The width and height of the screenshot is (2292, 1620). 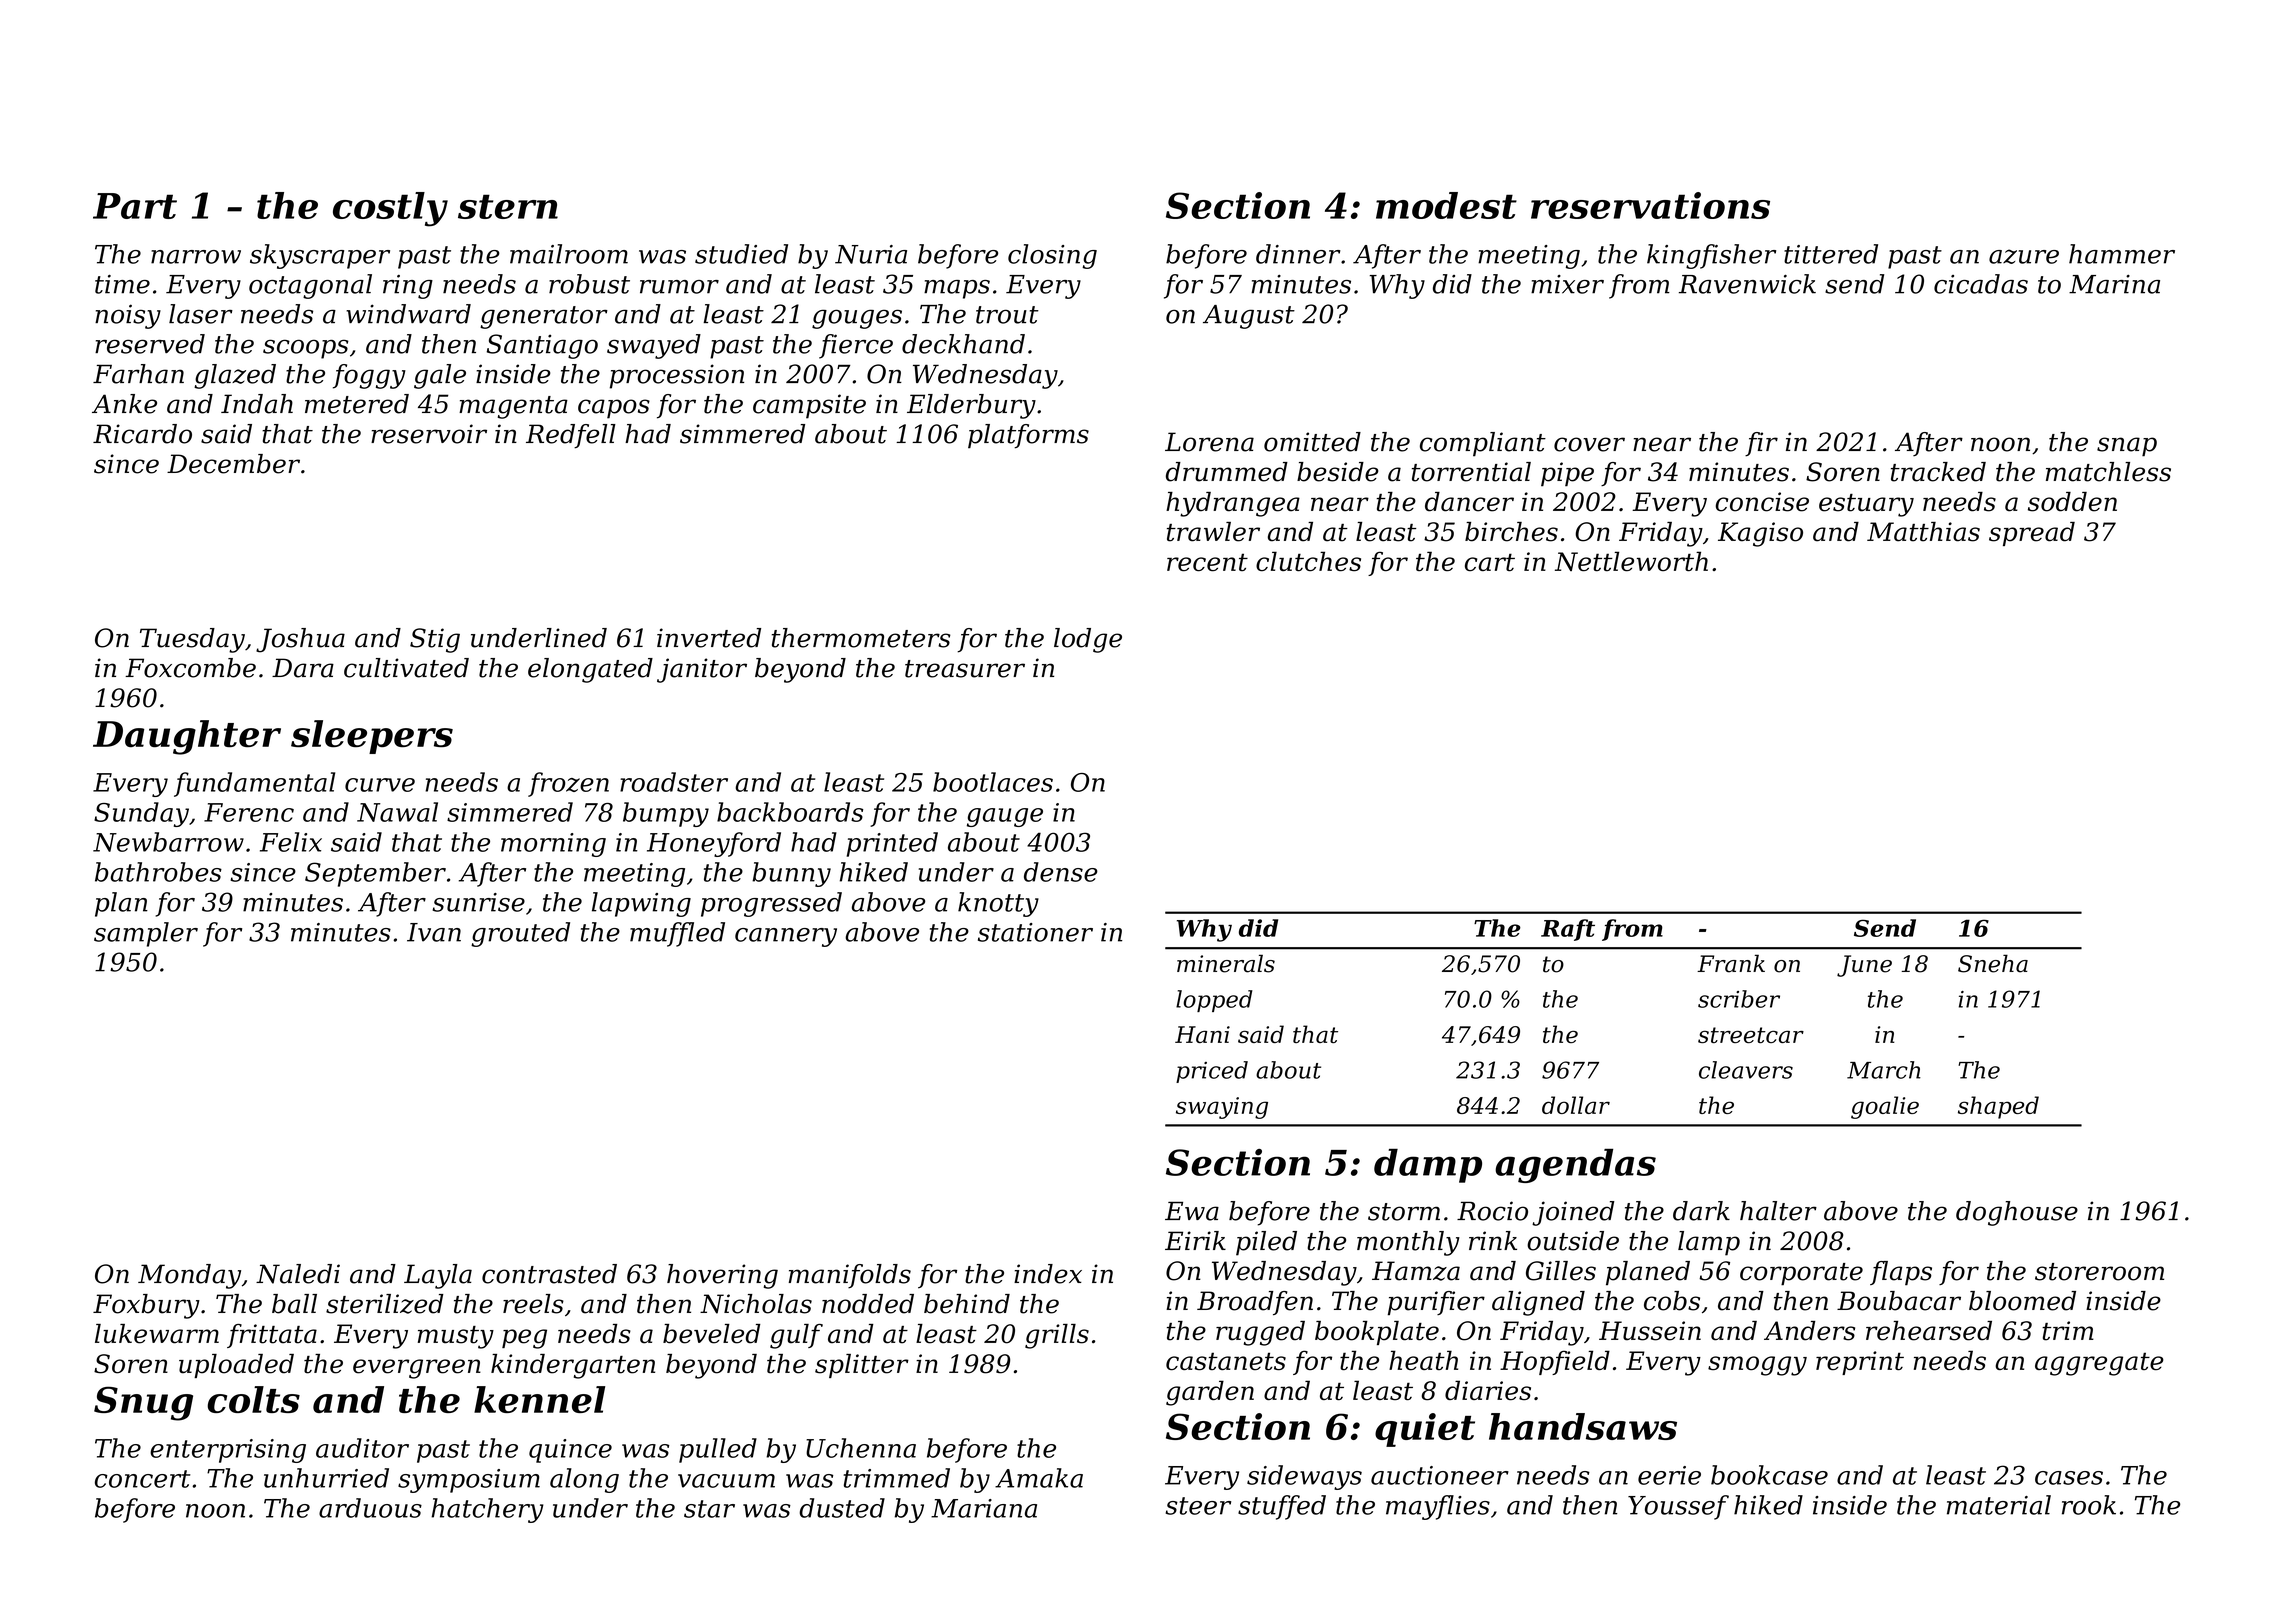 I want to click on thermometers, so click(x=861, y=638).
